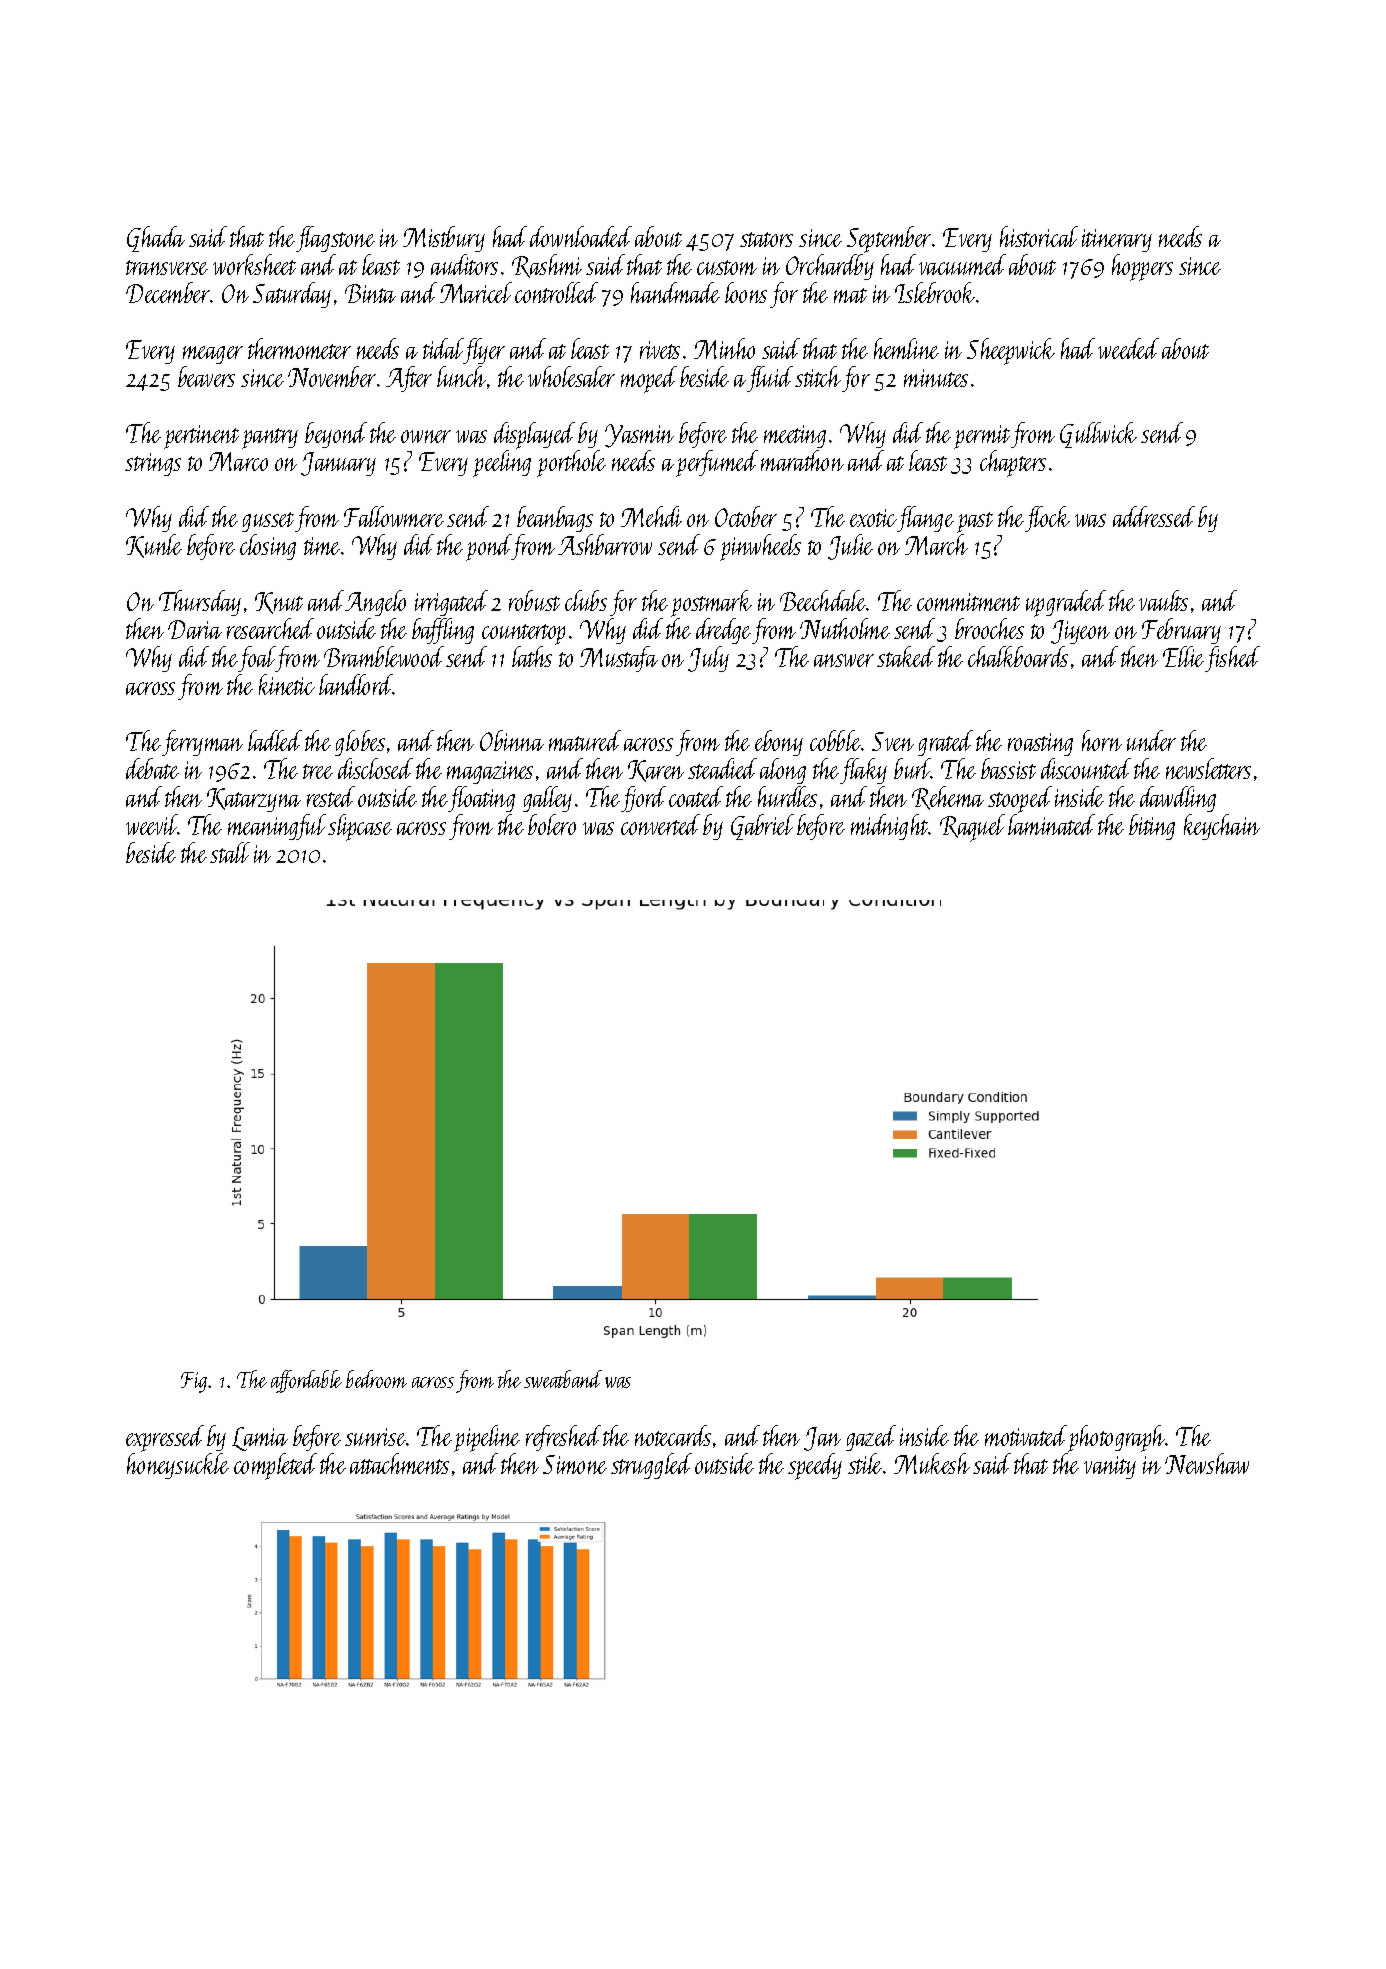 Image resolution: width=1386 pixels, height=1969 pixels. Describe the element at coordinates (230, 852) in the page. I see `stall` at that location.
